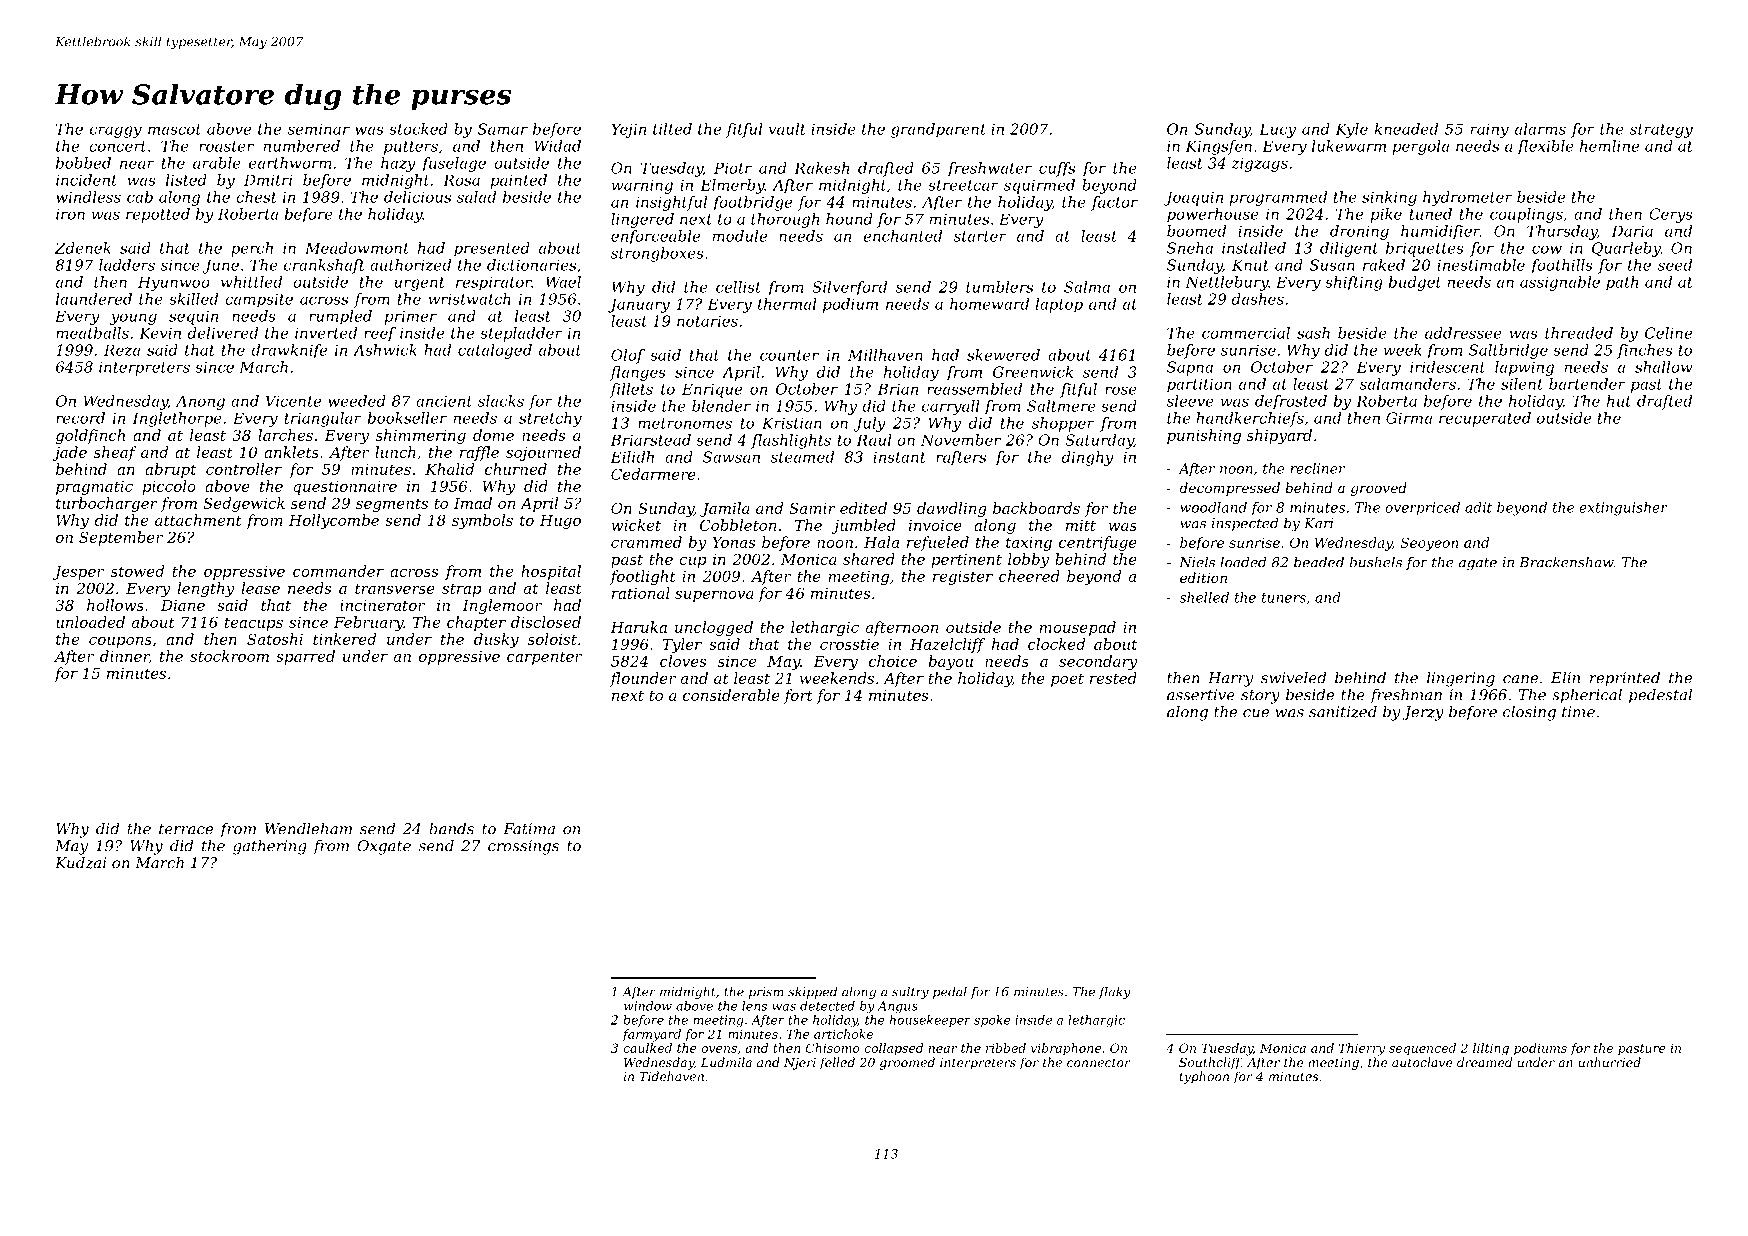 The height and width of the image is (1236, 1748). What do you see at coordinates (652, 1035) in the image?
I see `farmyard` at bounding box center [652, 1035].
